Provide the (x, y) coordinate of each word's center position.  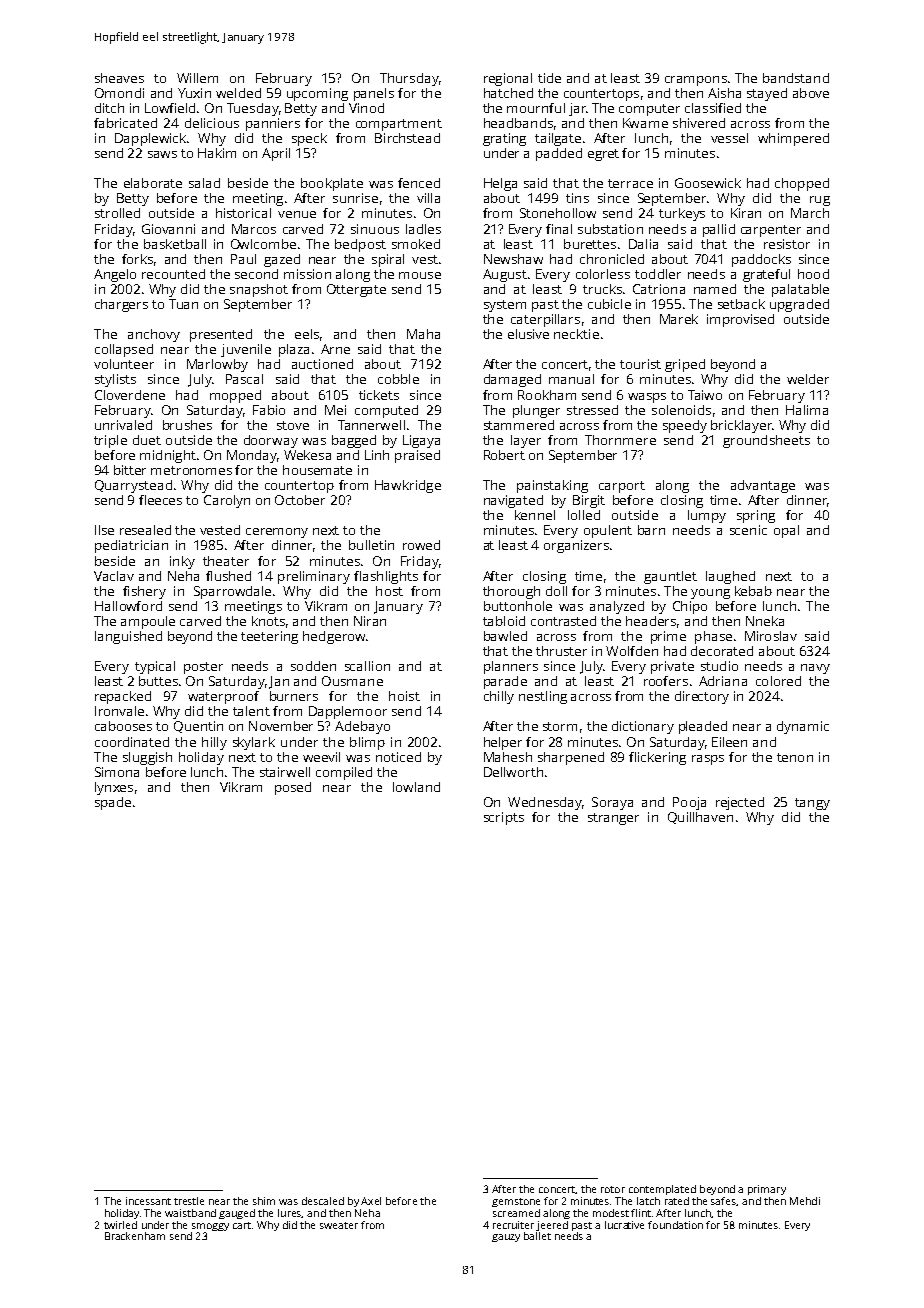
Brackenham (135, 1236)
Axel (371, 1201)
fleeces (160, 500)
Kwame (645, 123)
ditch (109, 108)
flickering (657, 758)
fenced (419, 183)
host (389, 591)
